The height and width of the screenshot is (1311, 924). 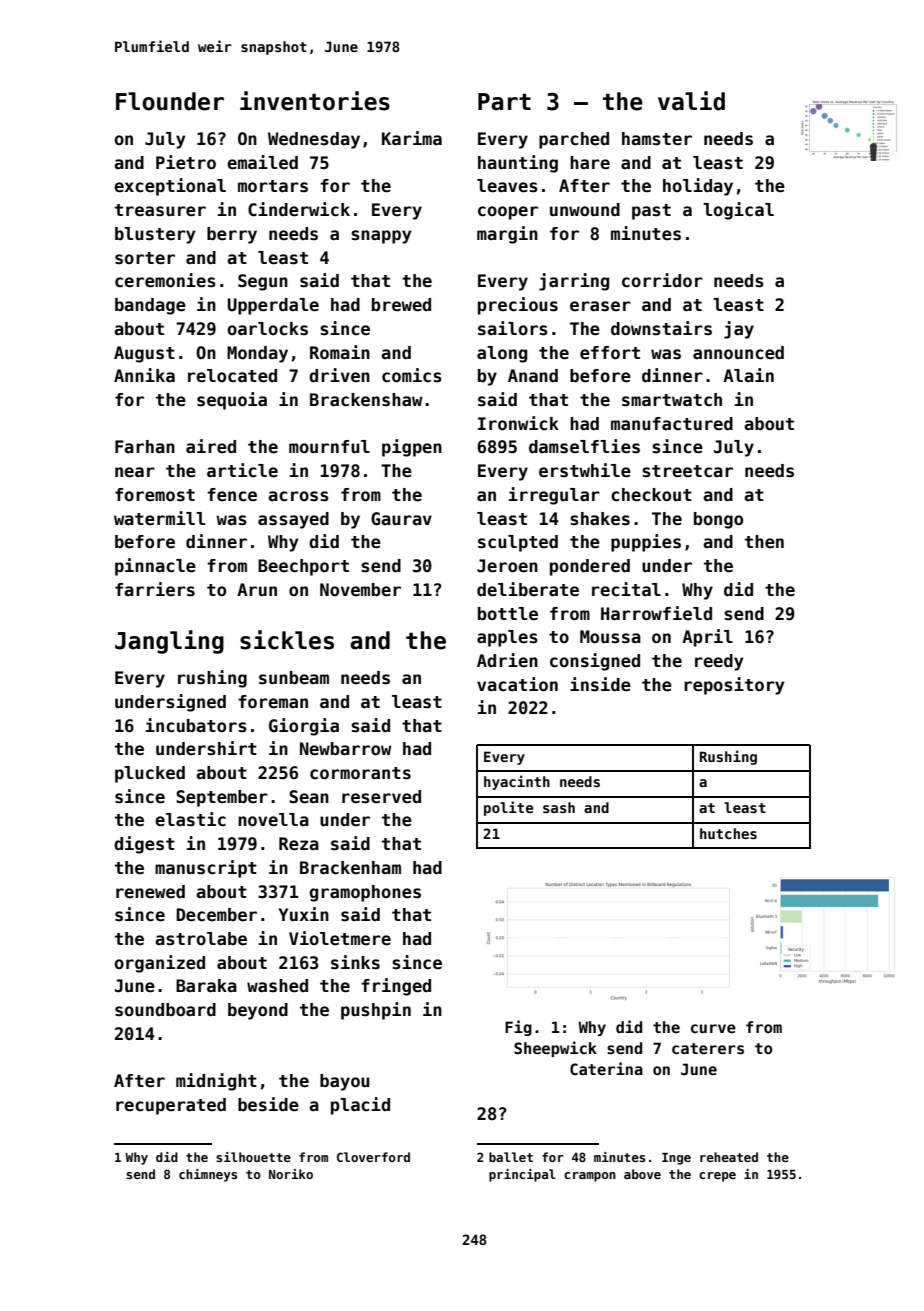 What do you see at coordinates (713, 1028) in the screenshot?
I see `curve` at bounding box center [713, 1028].
